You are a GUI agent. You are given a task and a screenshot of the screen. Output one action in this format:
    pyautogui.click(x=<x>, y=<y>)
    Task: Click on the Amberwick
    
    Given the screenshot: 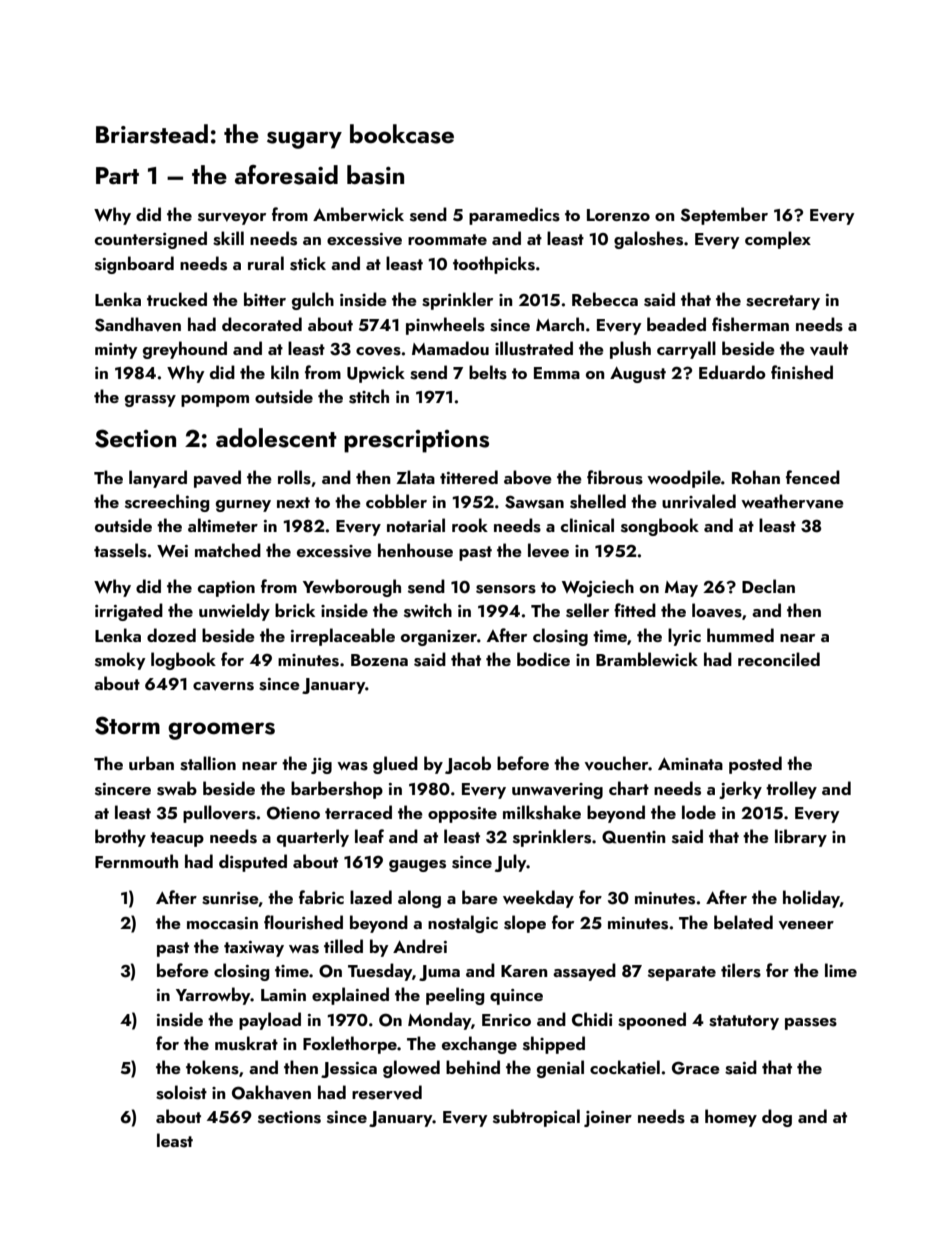 What is the action you would take?
    pyautogui.click(x=358, y=214)
